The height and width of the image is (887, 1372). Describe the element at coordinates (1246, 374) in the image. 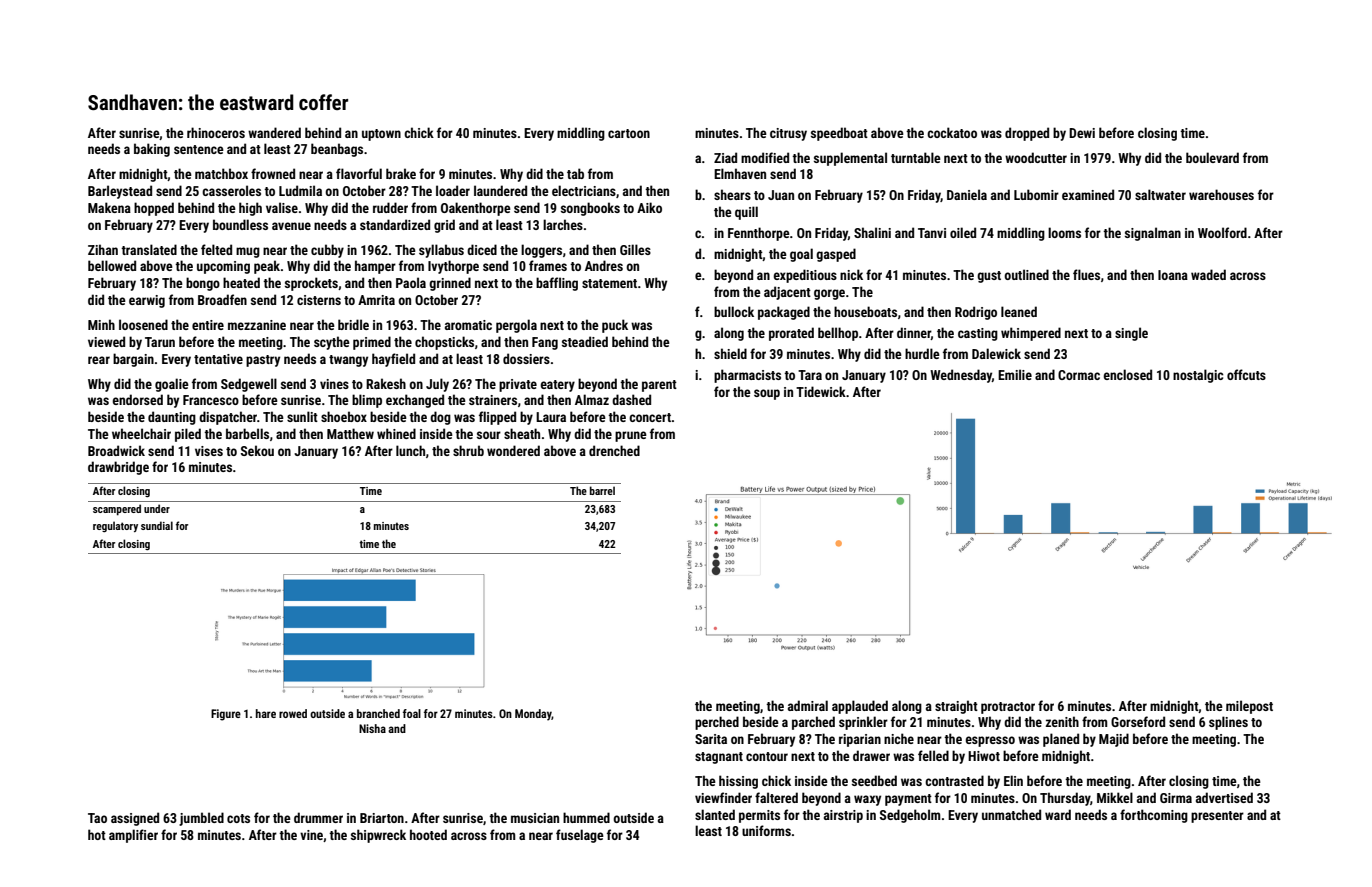

I see `offcuts` at that location.
